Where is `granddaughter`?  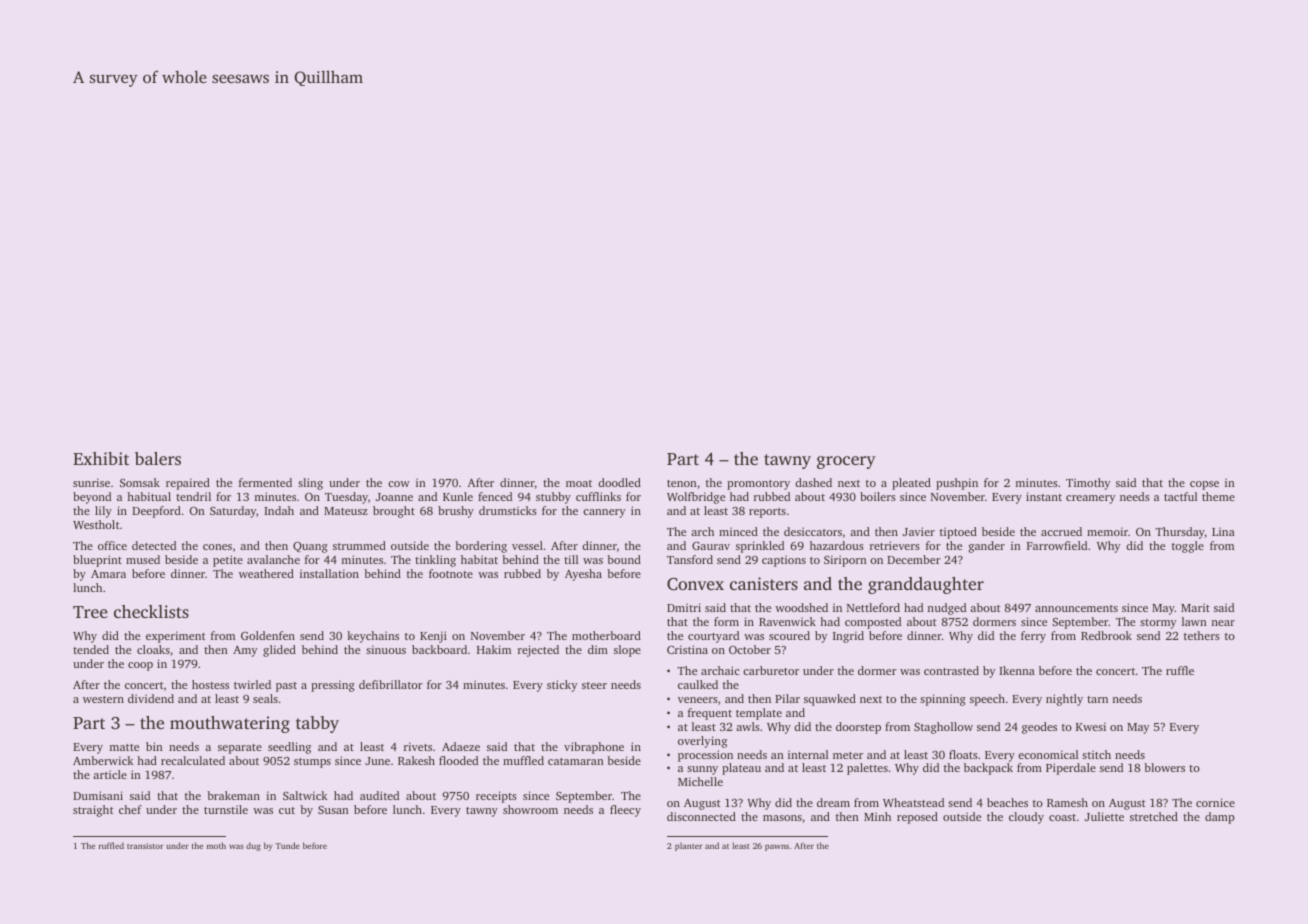 granddaughter is located at coordinates (926, 585).
